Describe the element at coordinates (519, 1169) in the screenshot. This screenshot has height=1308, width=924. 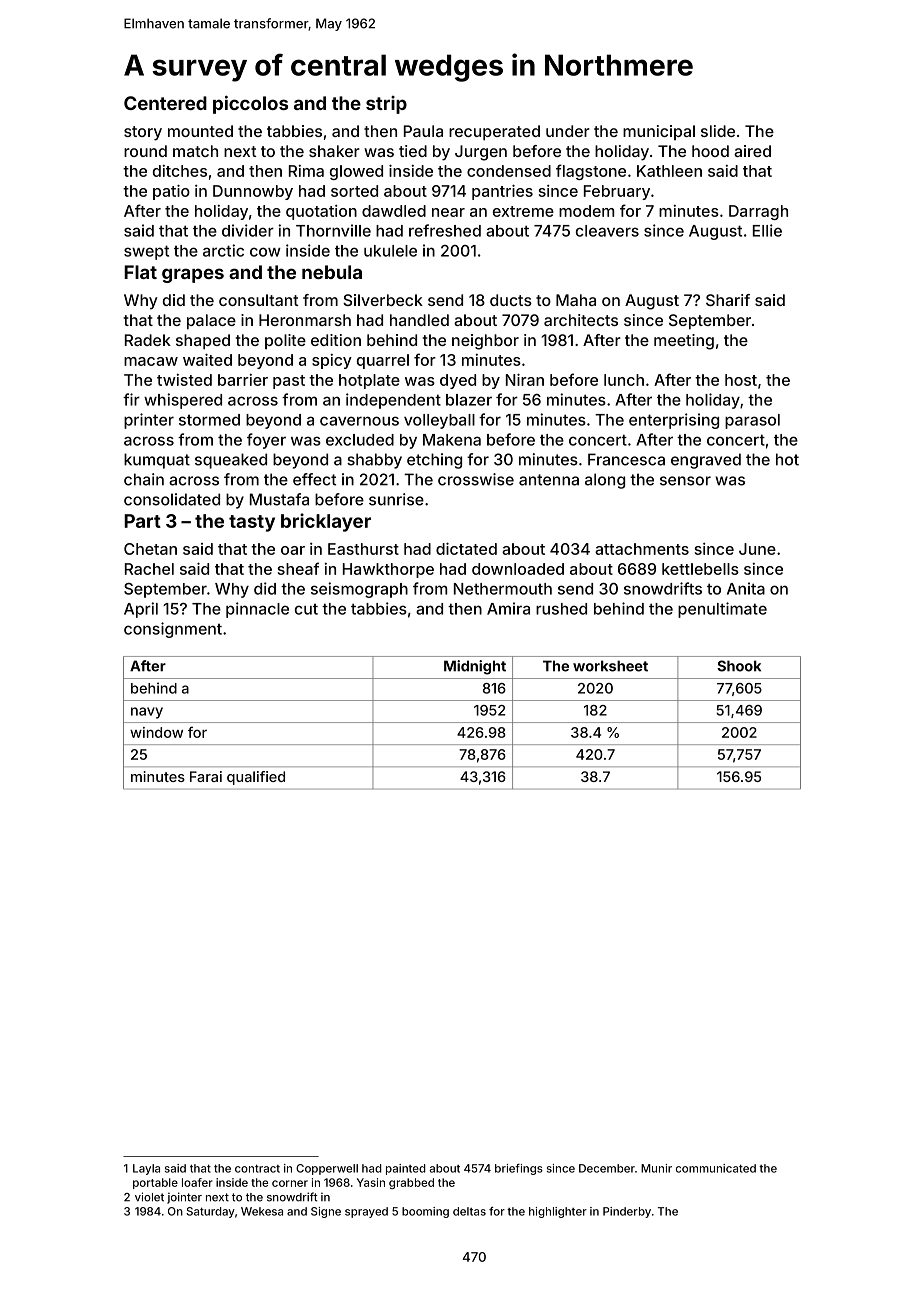
I see `briefings` at that location.
